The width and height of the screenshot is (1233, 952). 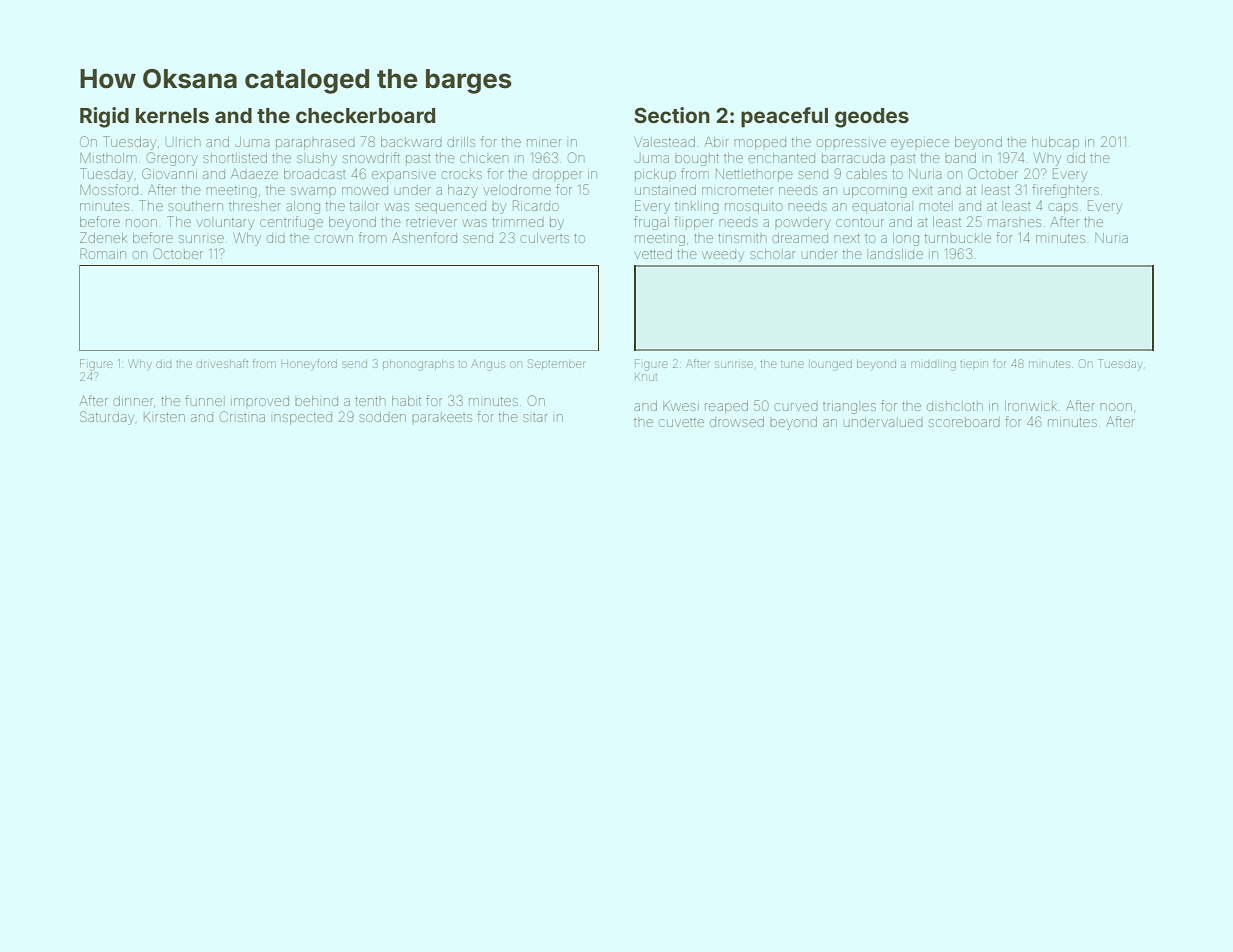 I want to click on sodden, so click(x=382, y=417).
